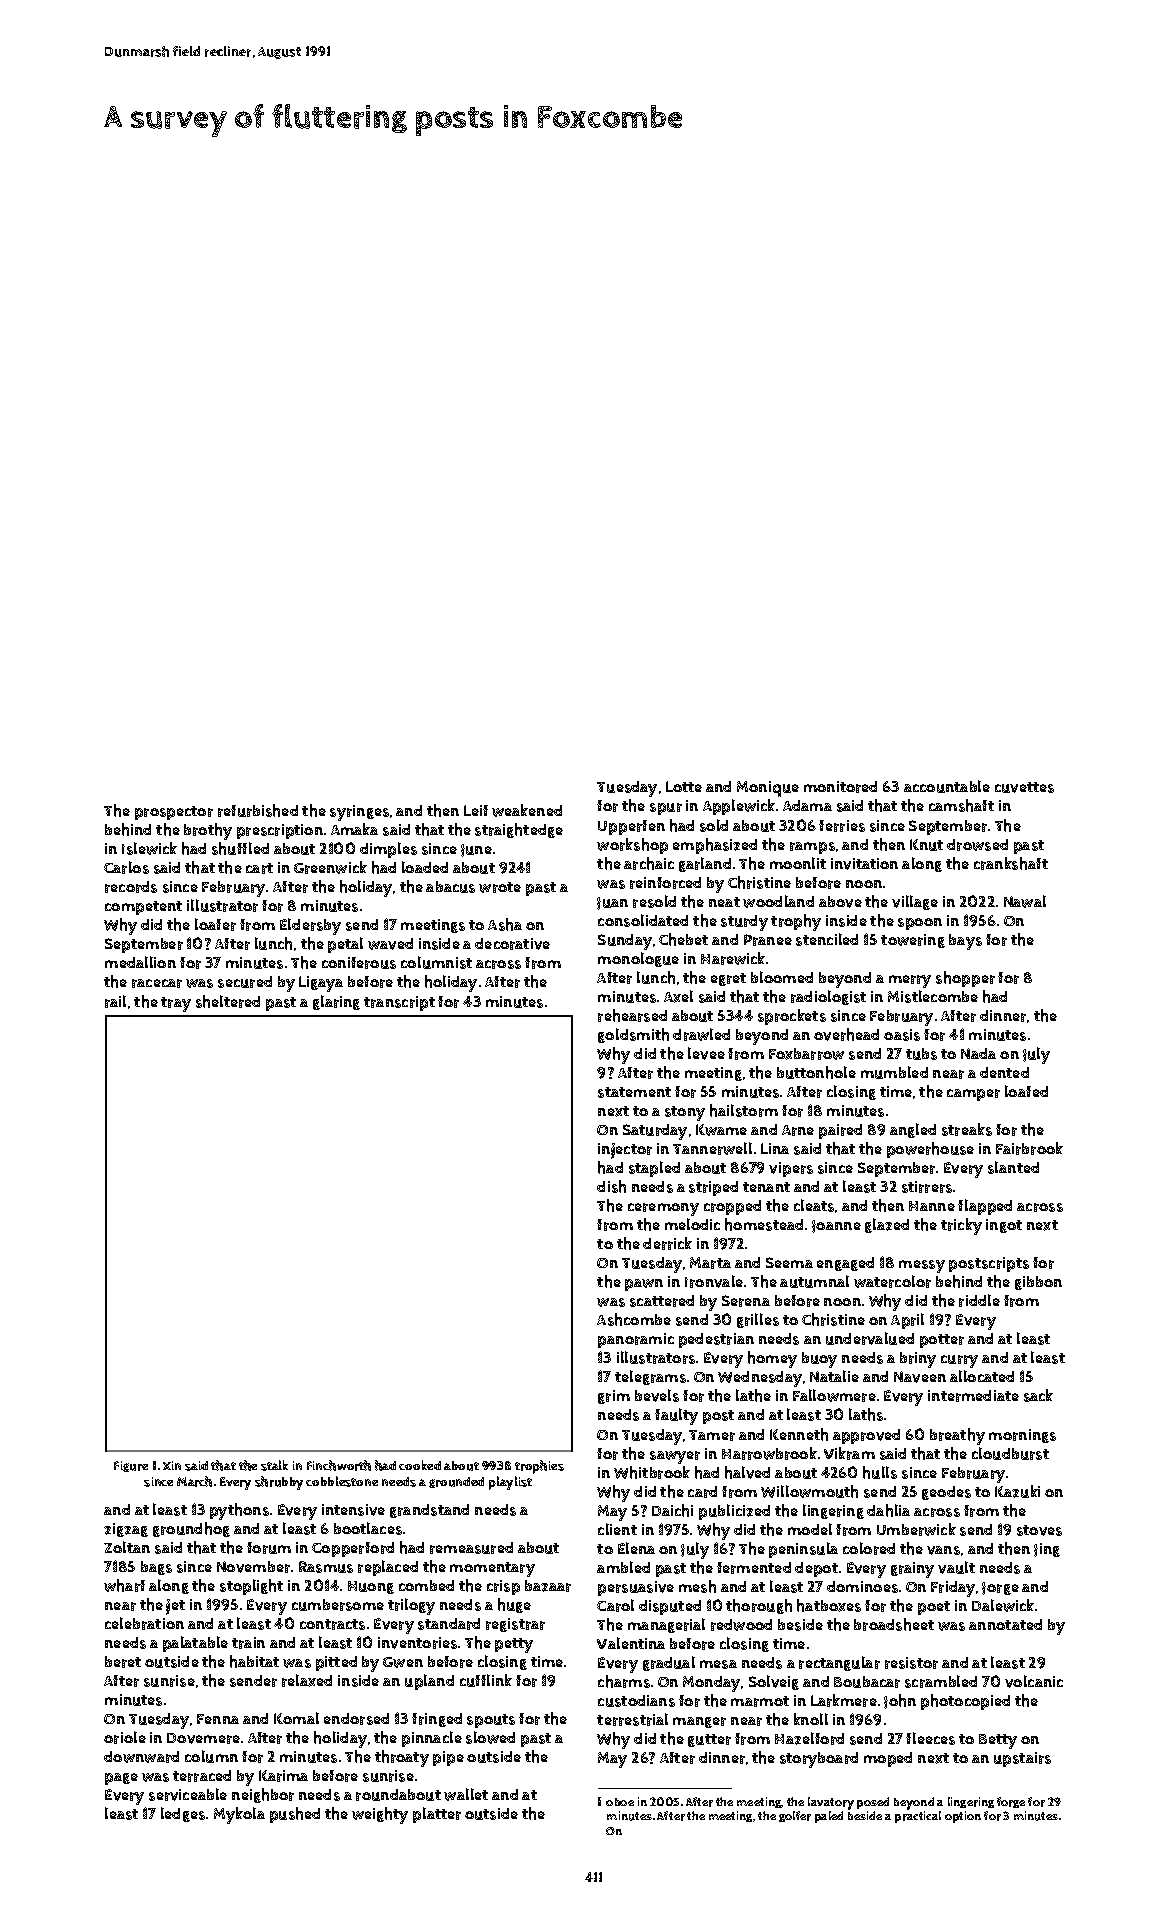 This screenshot has width=1171, height=1929. What do you see at coordinates (721, 1130) in the screenshot?
I see `Kwame` at bounding box center [721, 1130].
